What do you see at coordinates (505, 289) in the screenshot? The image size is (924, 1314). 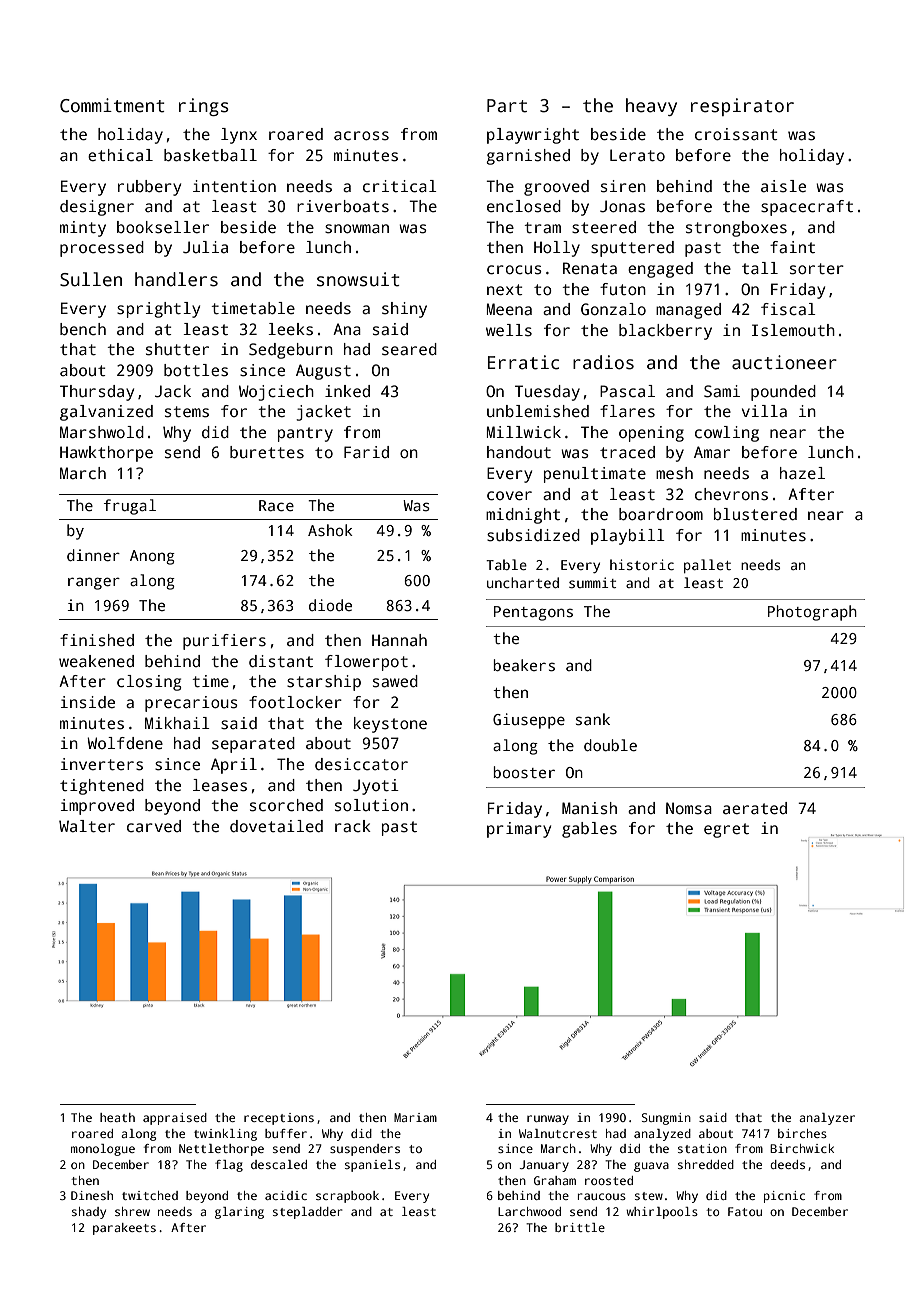 I see `next` at bounding box center [505, 289].
